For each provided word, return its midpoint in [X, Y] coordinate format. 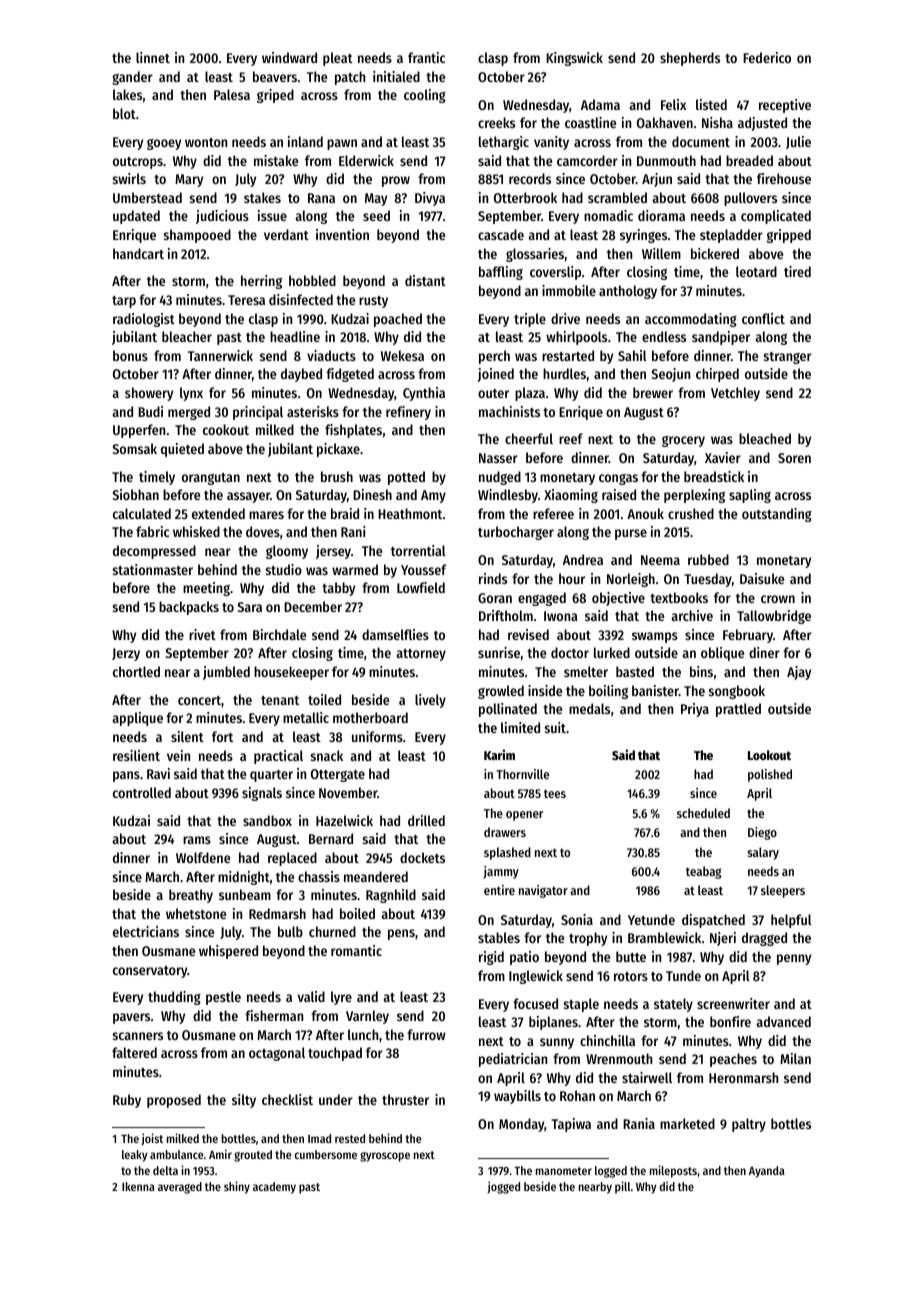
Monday [521, 1125]
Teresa [246, 300]
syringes [643, 236]
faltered [134, 1052]
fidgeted [350, 375]
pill [622, 1187]
